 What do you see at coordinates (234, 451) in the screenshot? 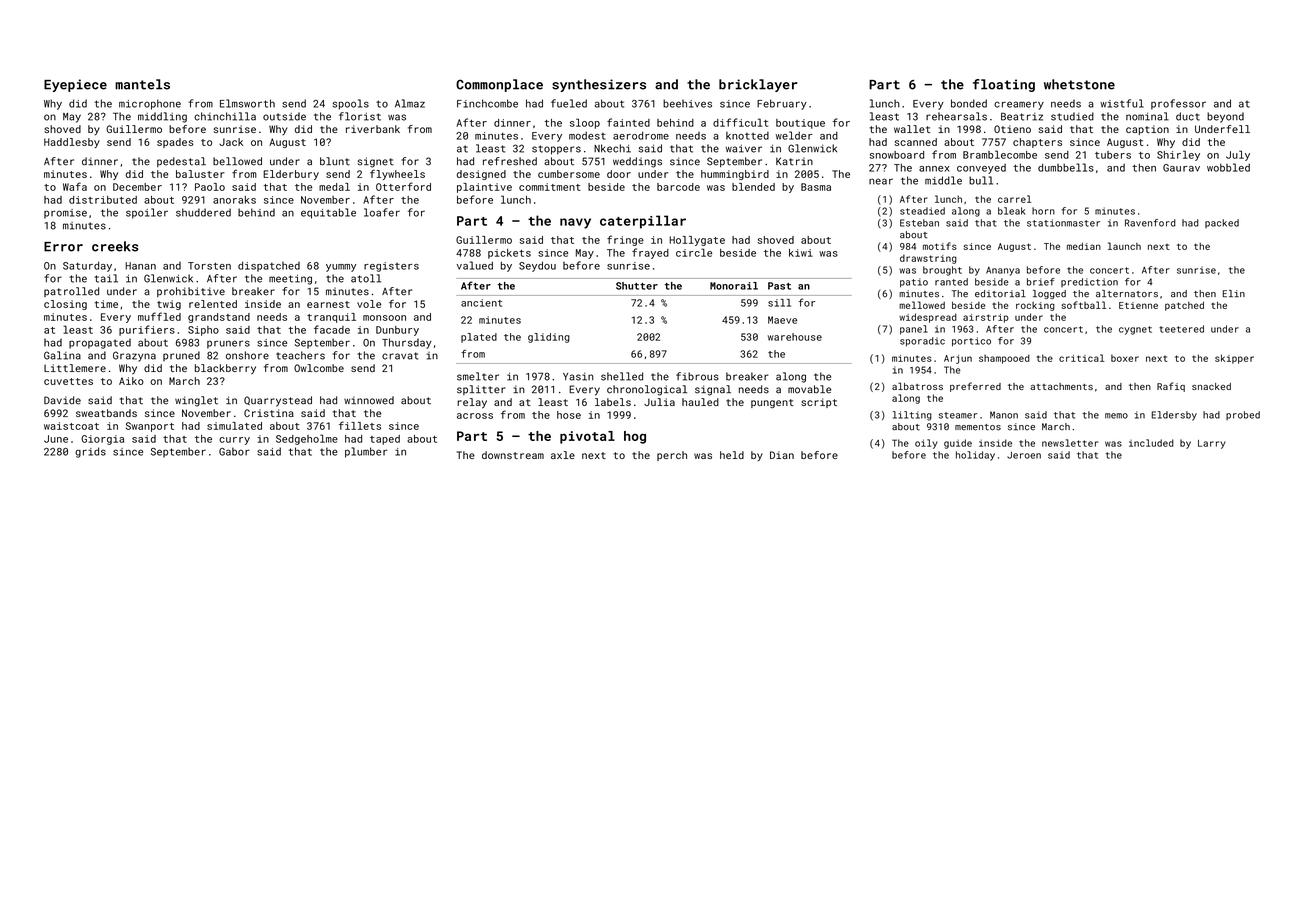
I see `Gabor` at bounding box center [234, 451].
